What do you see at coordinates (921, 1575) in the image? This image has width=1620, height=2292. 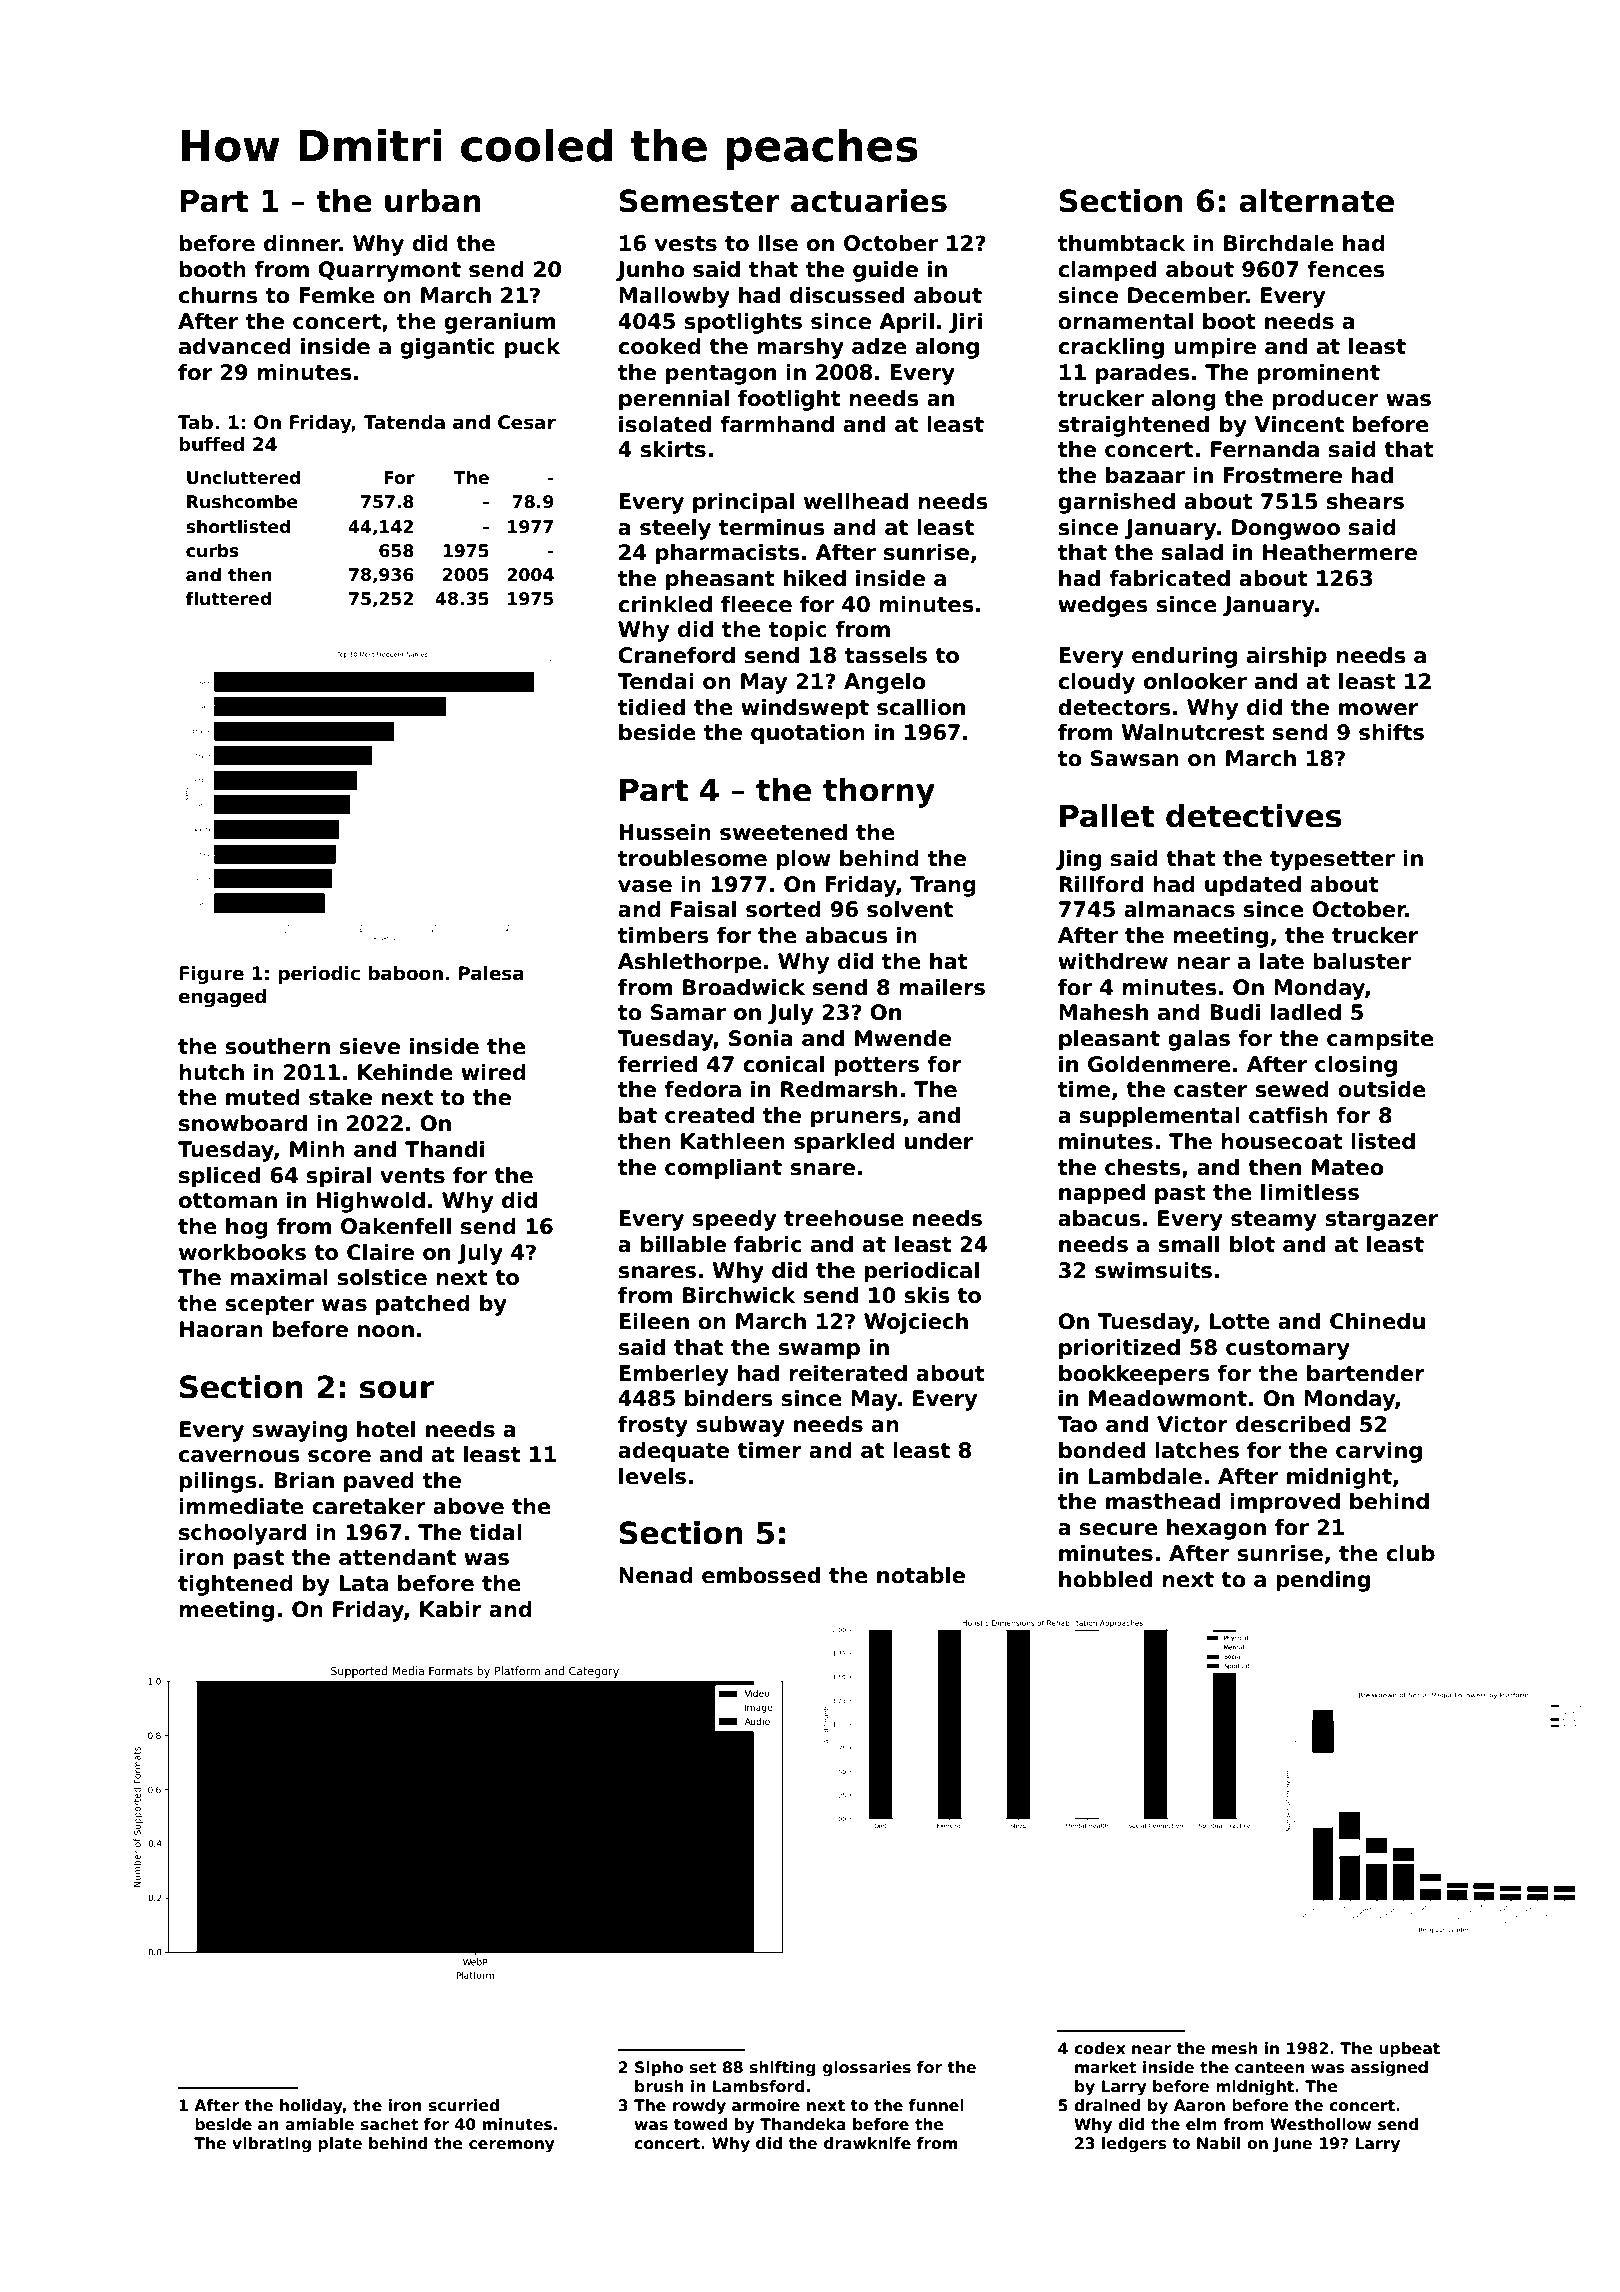 I see `notable` at bounding box center [921, 1575].
